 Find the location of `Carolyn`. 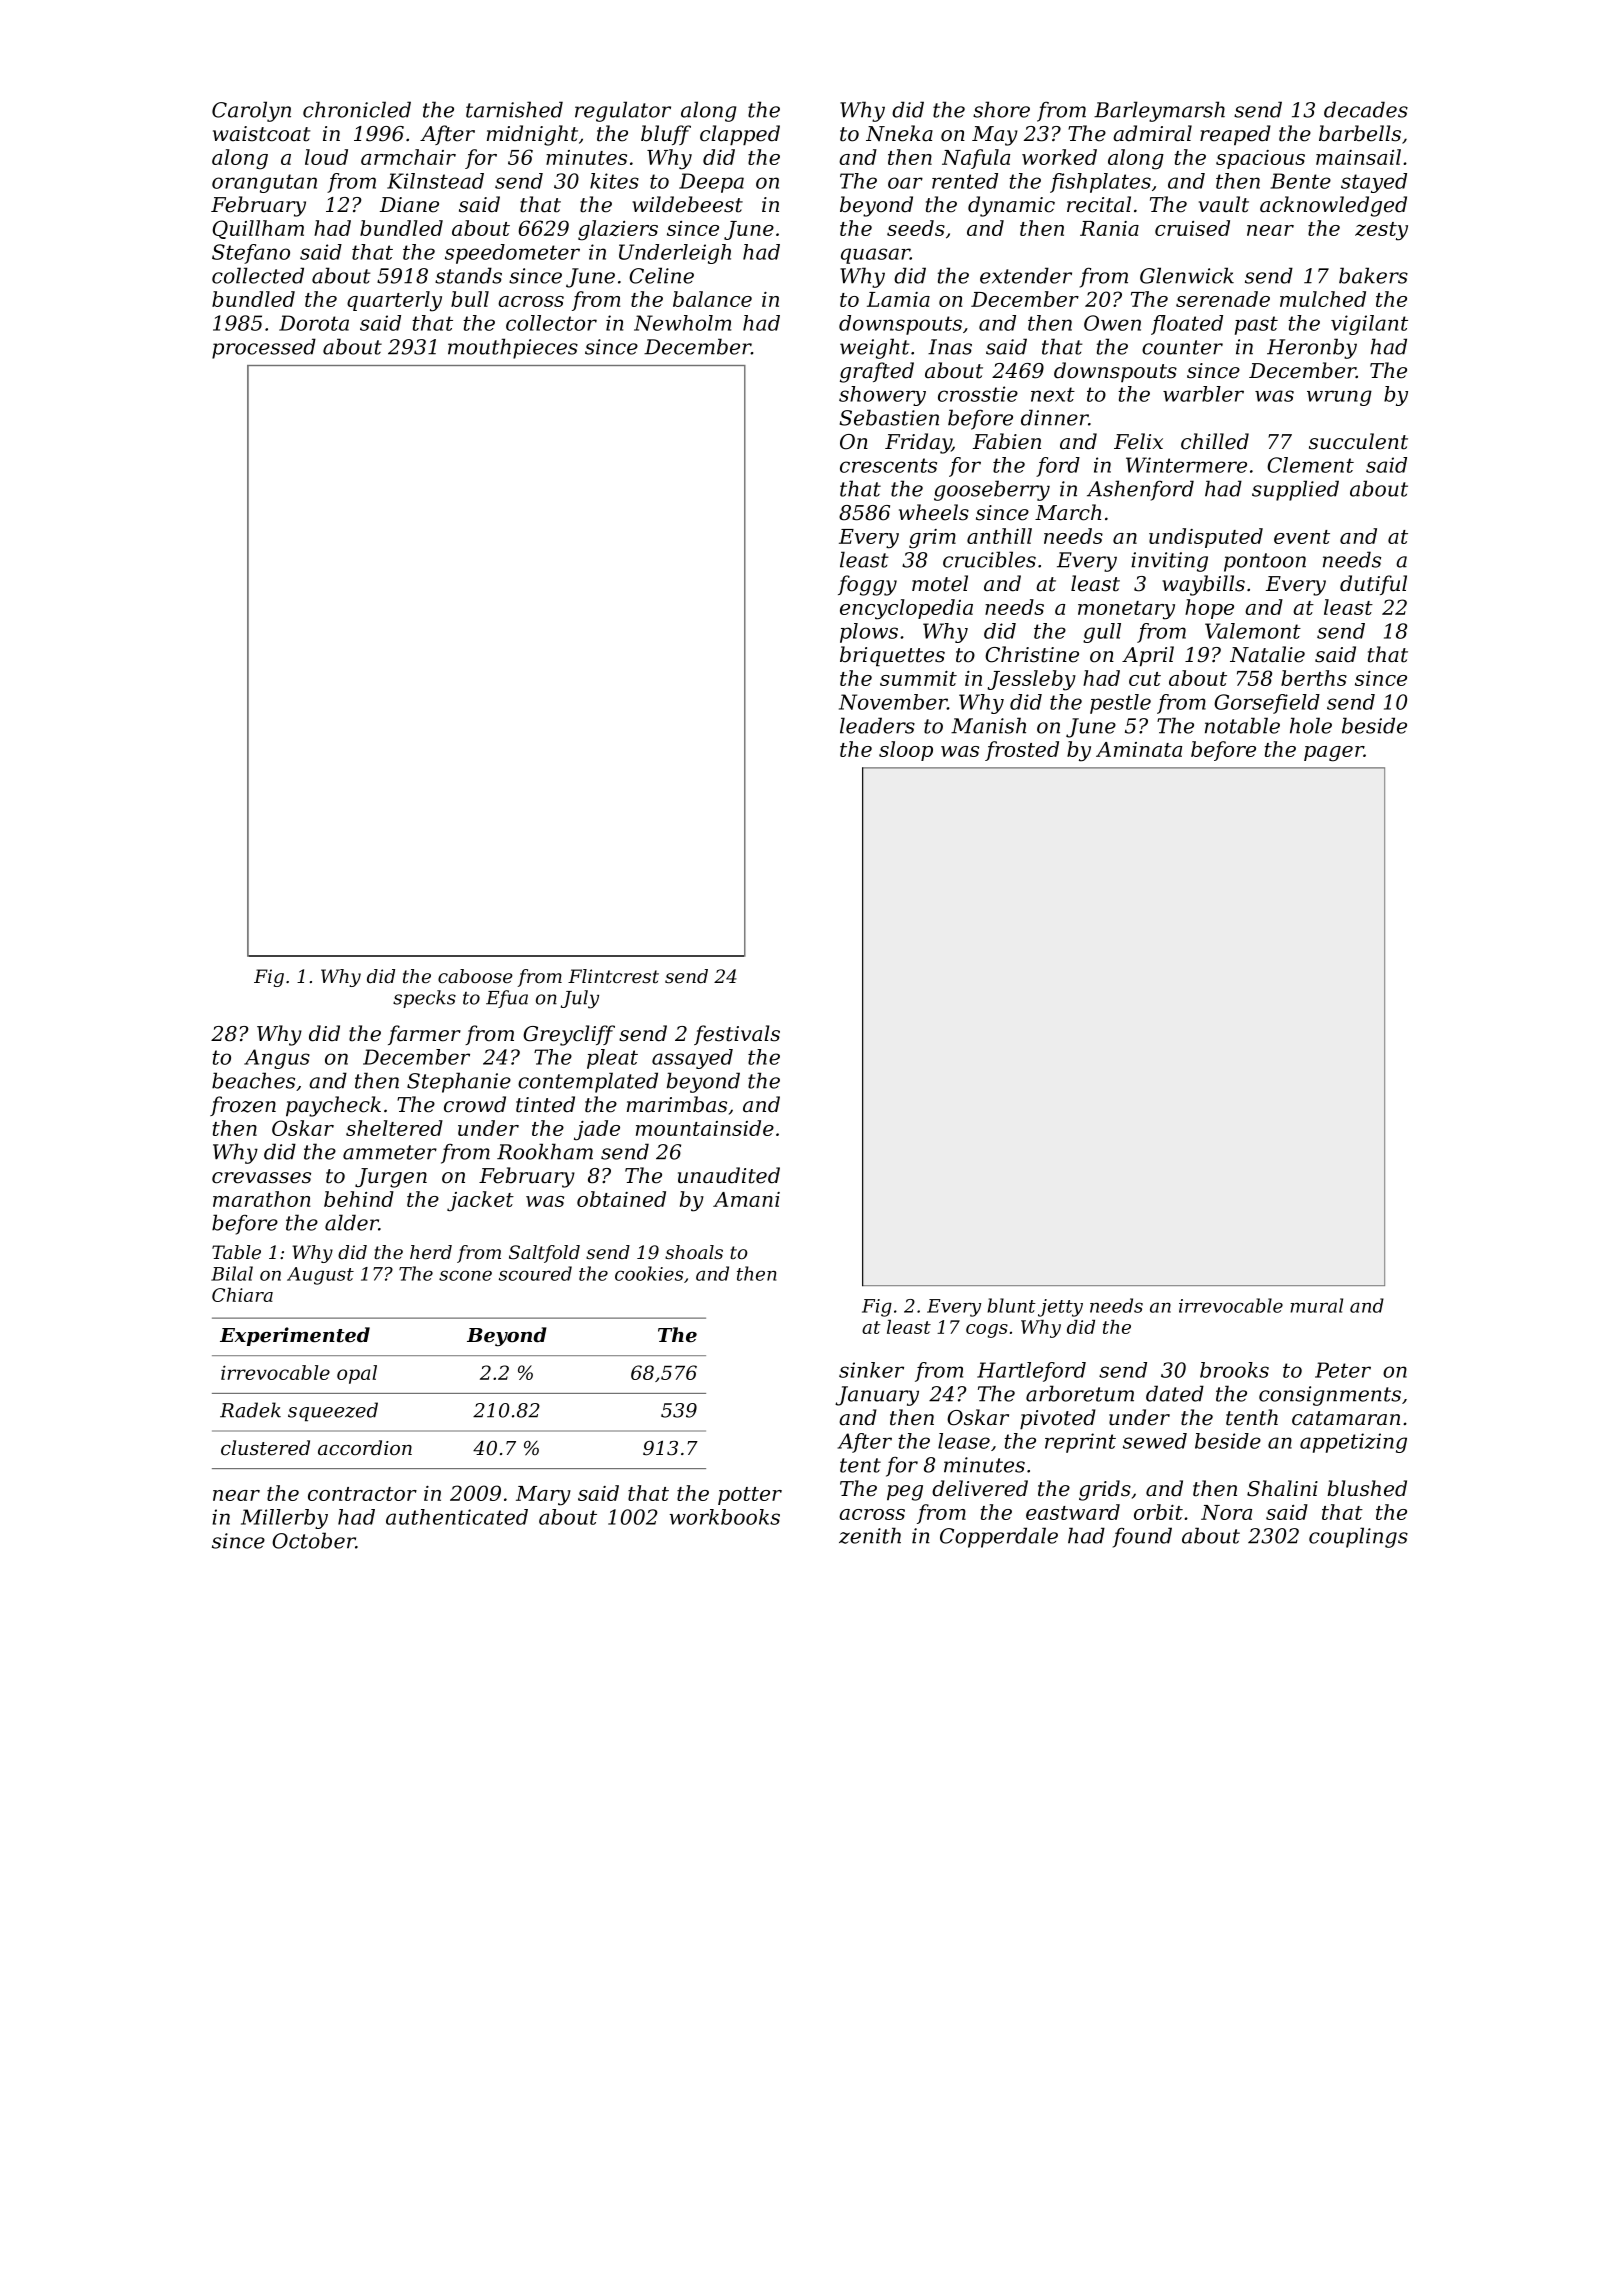

Carolyn is located at coordinates (251, 111).
